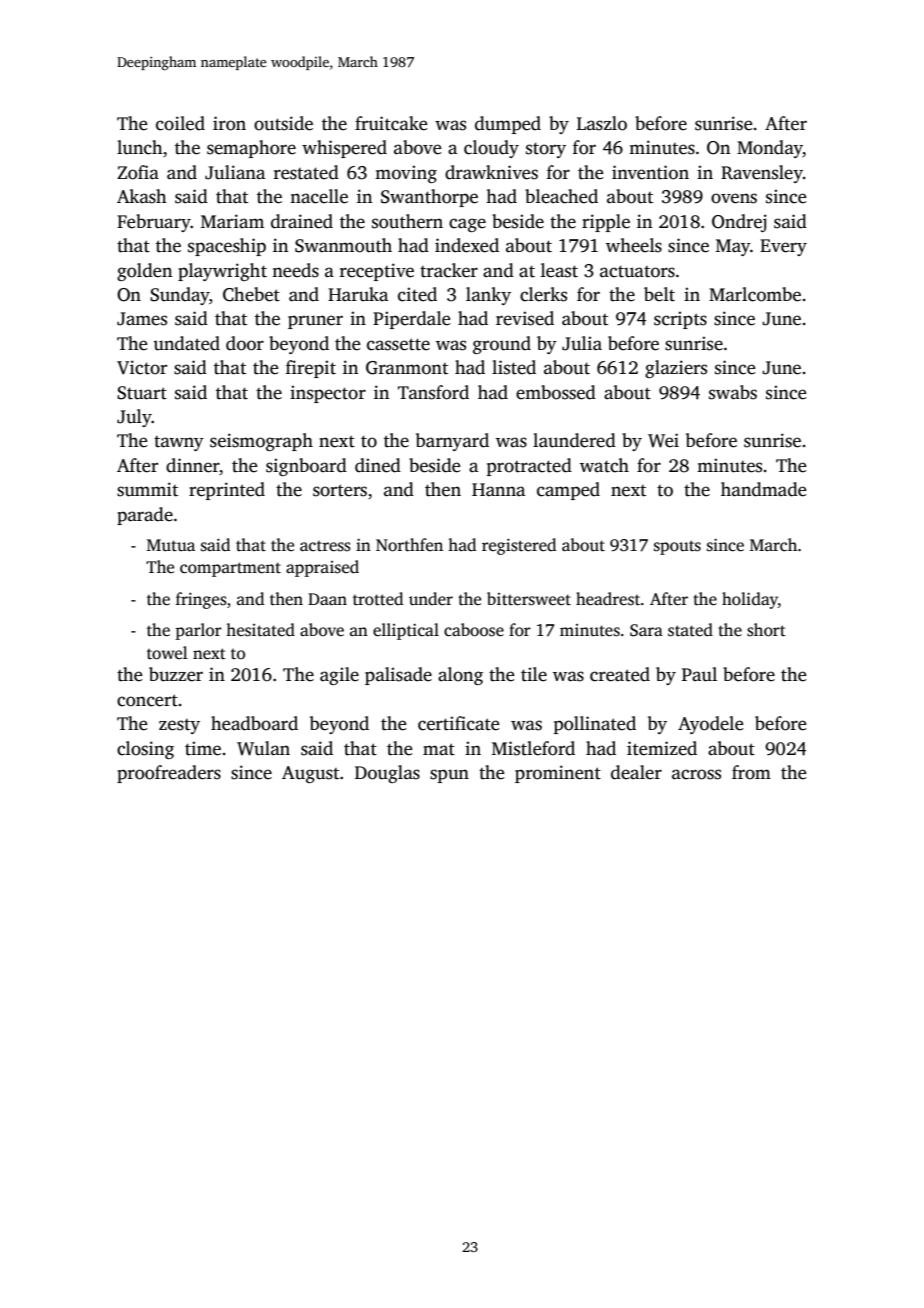  What do you see at coordinates (770, 149) in the image?
I see `Monday` at bounding box center [770, 149].
